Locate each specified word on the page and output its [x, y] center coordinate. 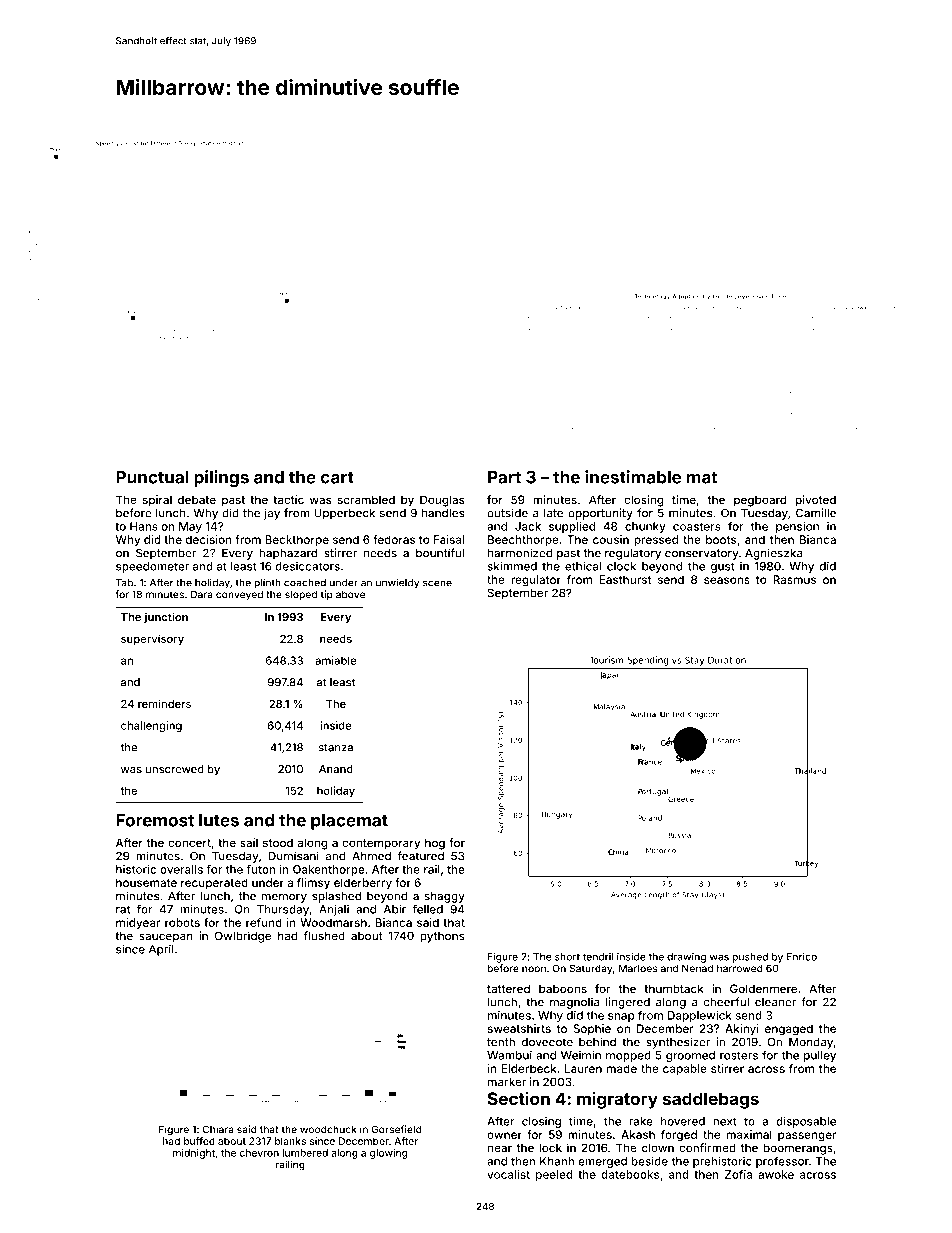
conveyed [239, 595]
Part [504, 477]
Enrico [802, 957]
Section [519, 1098]
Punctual [152, 477]
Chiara [218, 1129]
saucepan [166, 938]
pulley [820, 1056]
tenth [501, 1042]
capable [685, 1070]
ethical [583, 566]
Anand [336, 769]
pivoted [816, 501]
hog [435, 844]
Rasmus [794, 579]
